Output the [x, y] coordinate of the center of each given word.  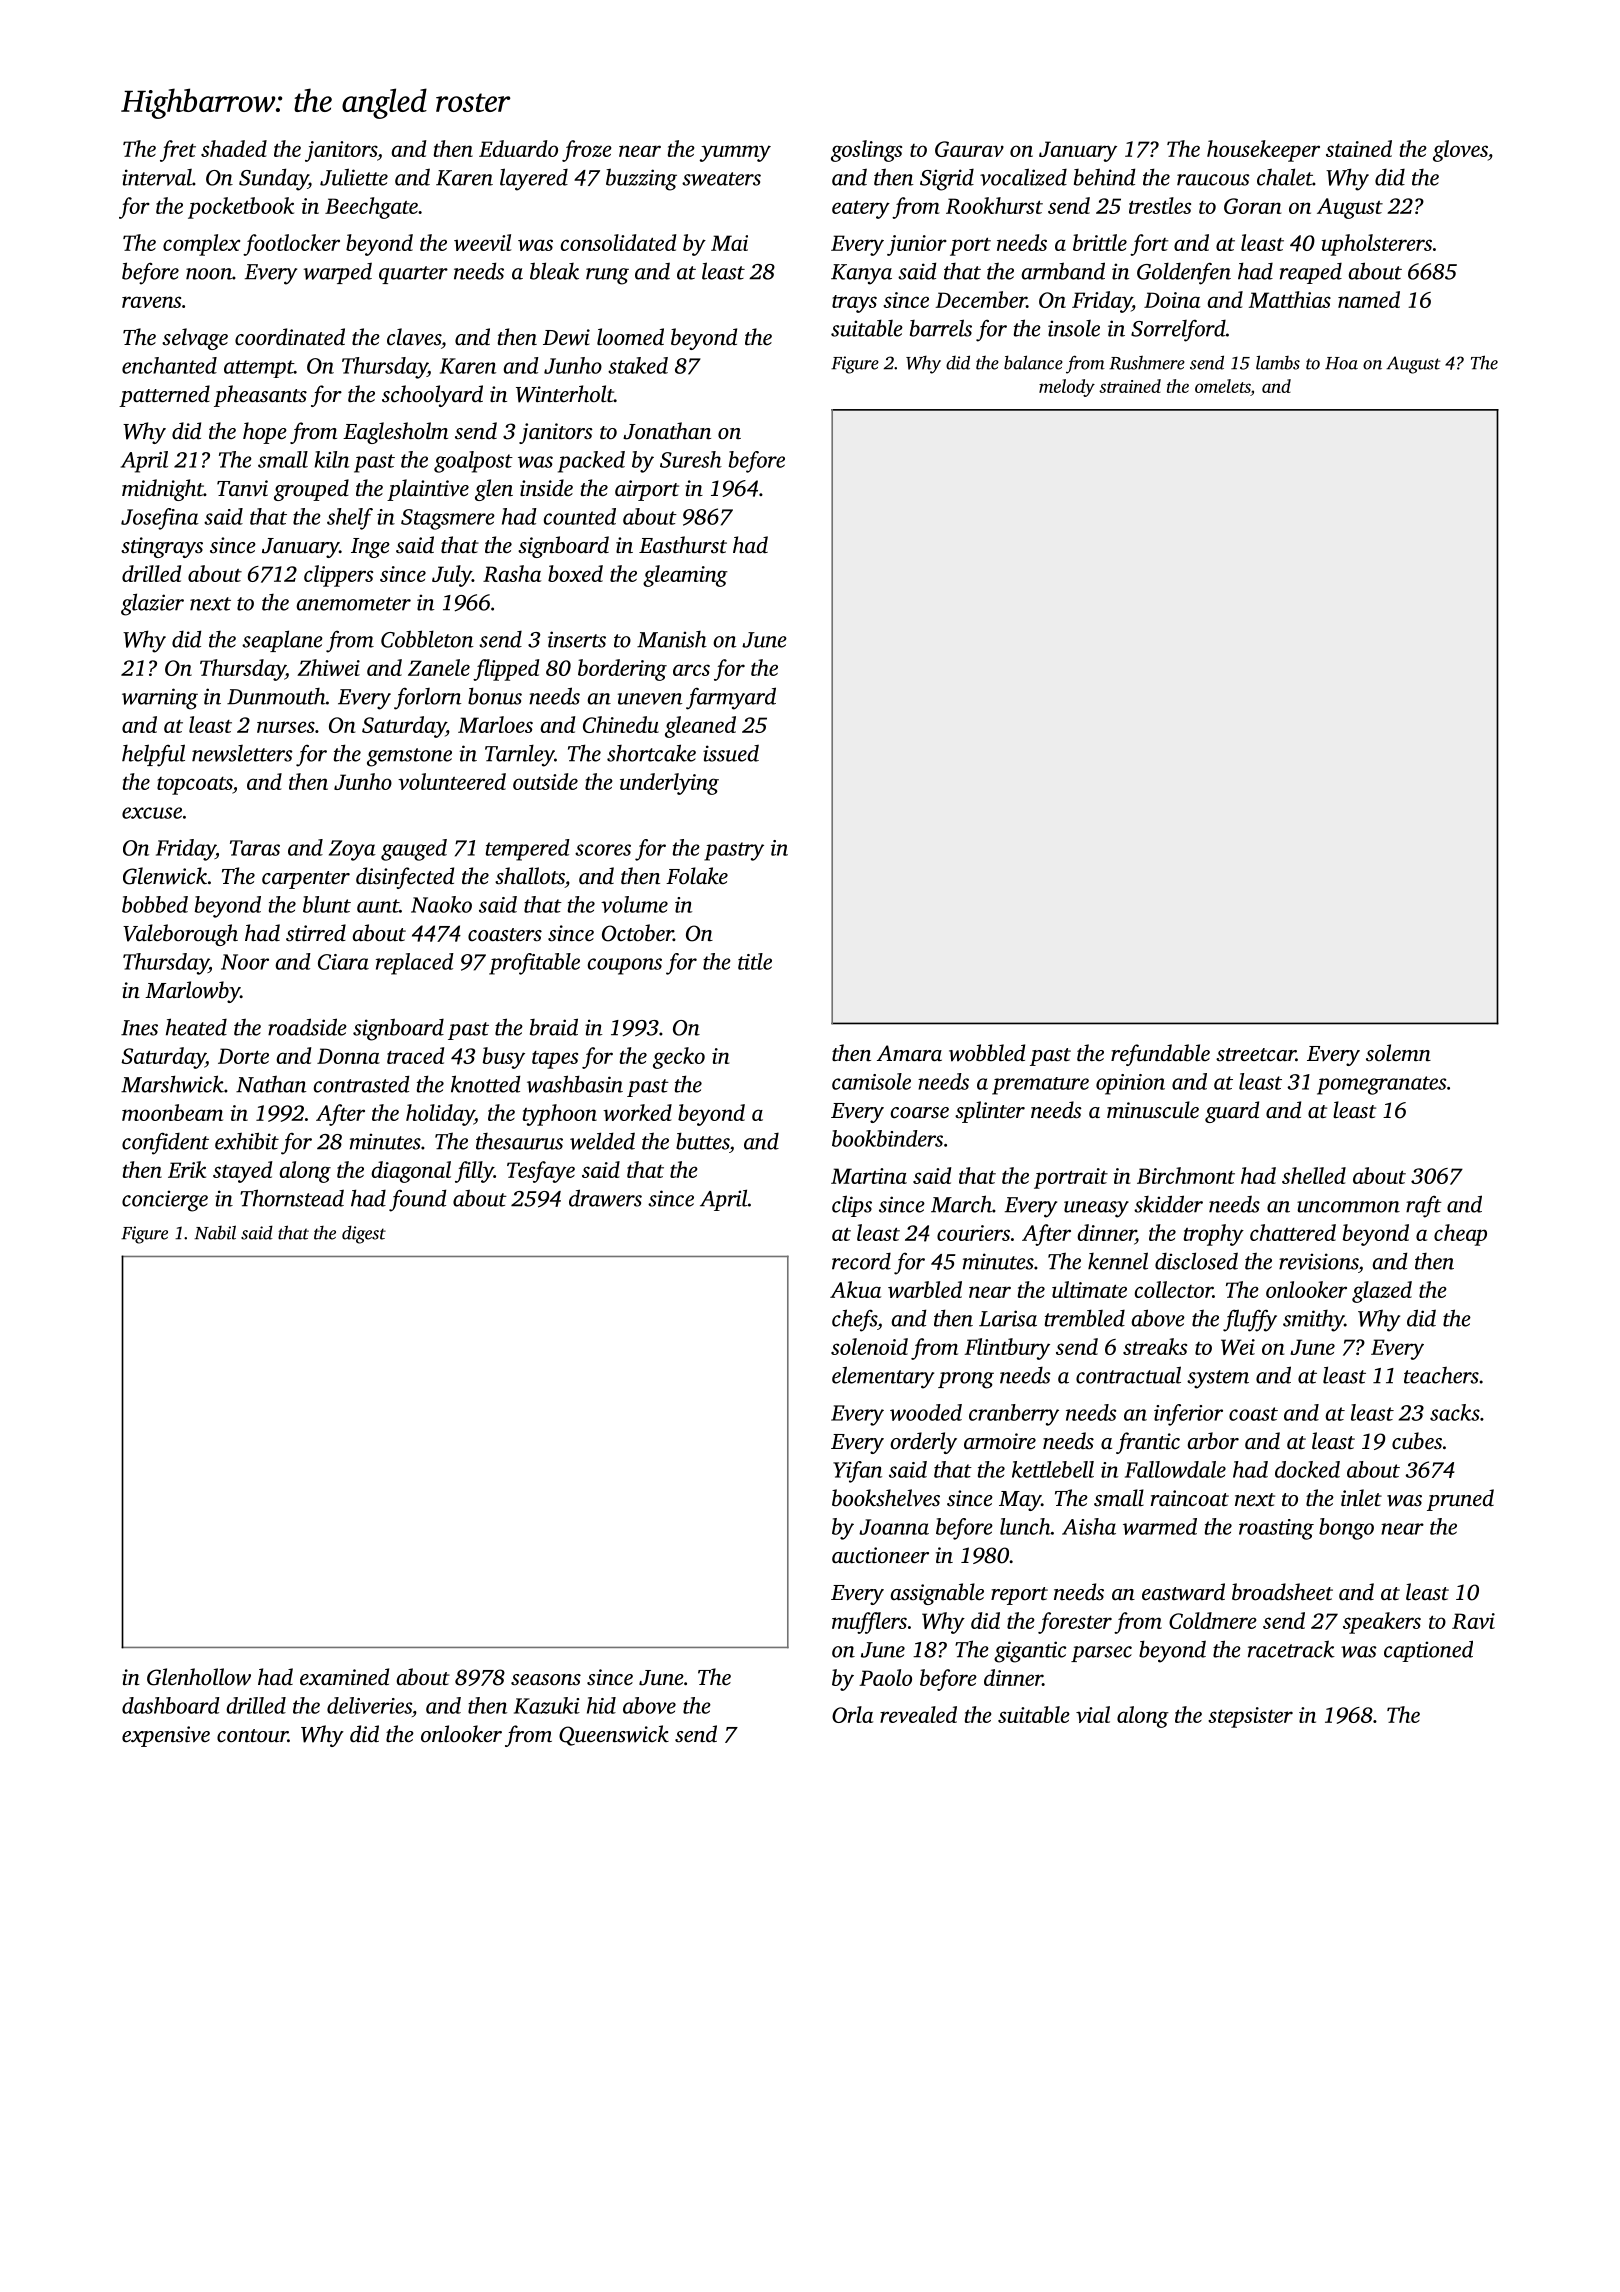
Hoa [1341, 363]
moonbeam [172, 1112]
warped [337, 273]
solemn [1398, 1053]
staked [638, 365]
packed [591, 462]
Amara [909, 1053]
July [452, 576]
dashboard [171, 1705]
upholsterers [1376, 245]
